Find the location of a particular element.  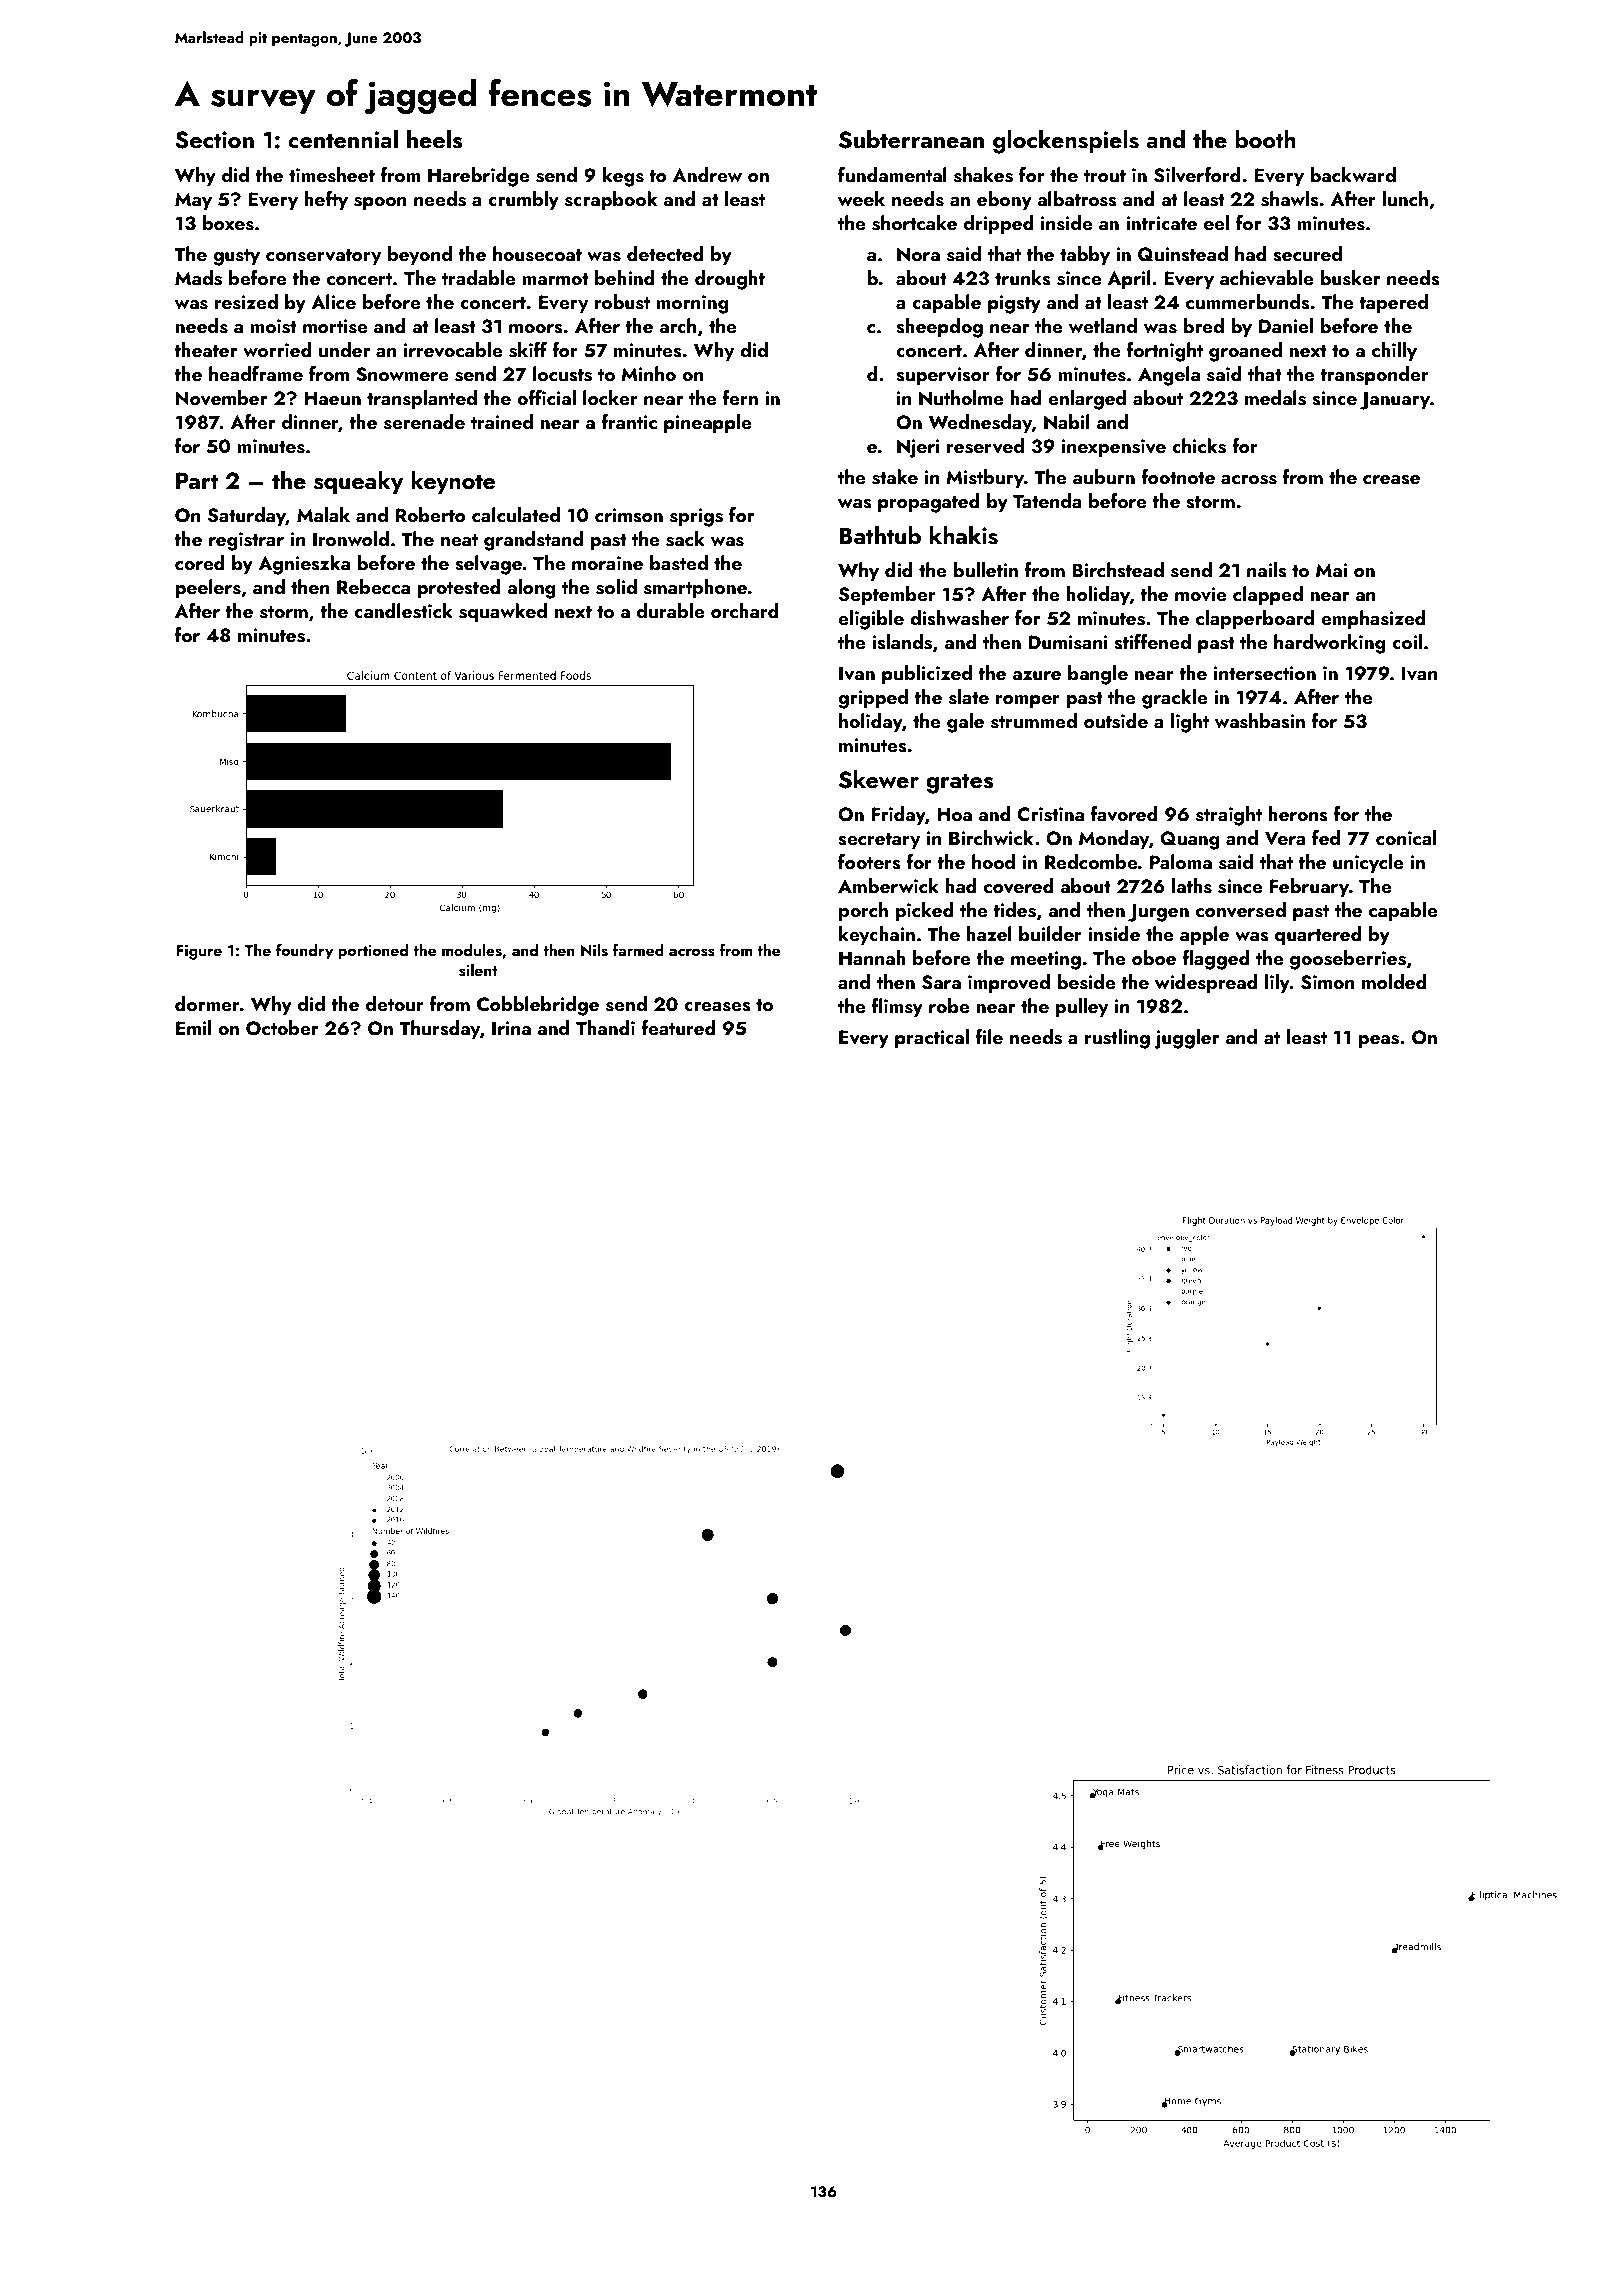

candlestick is located at coordinates (403, 611).
